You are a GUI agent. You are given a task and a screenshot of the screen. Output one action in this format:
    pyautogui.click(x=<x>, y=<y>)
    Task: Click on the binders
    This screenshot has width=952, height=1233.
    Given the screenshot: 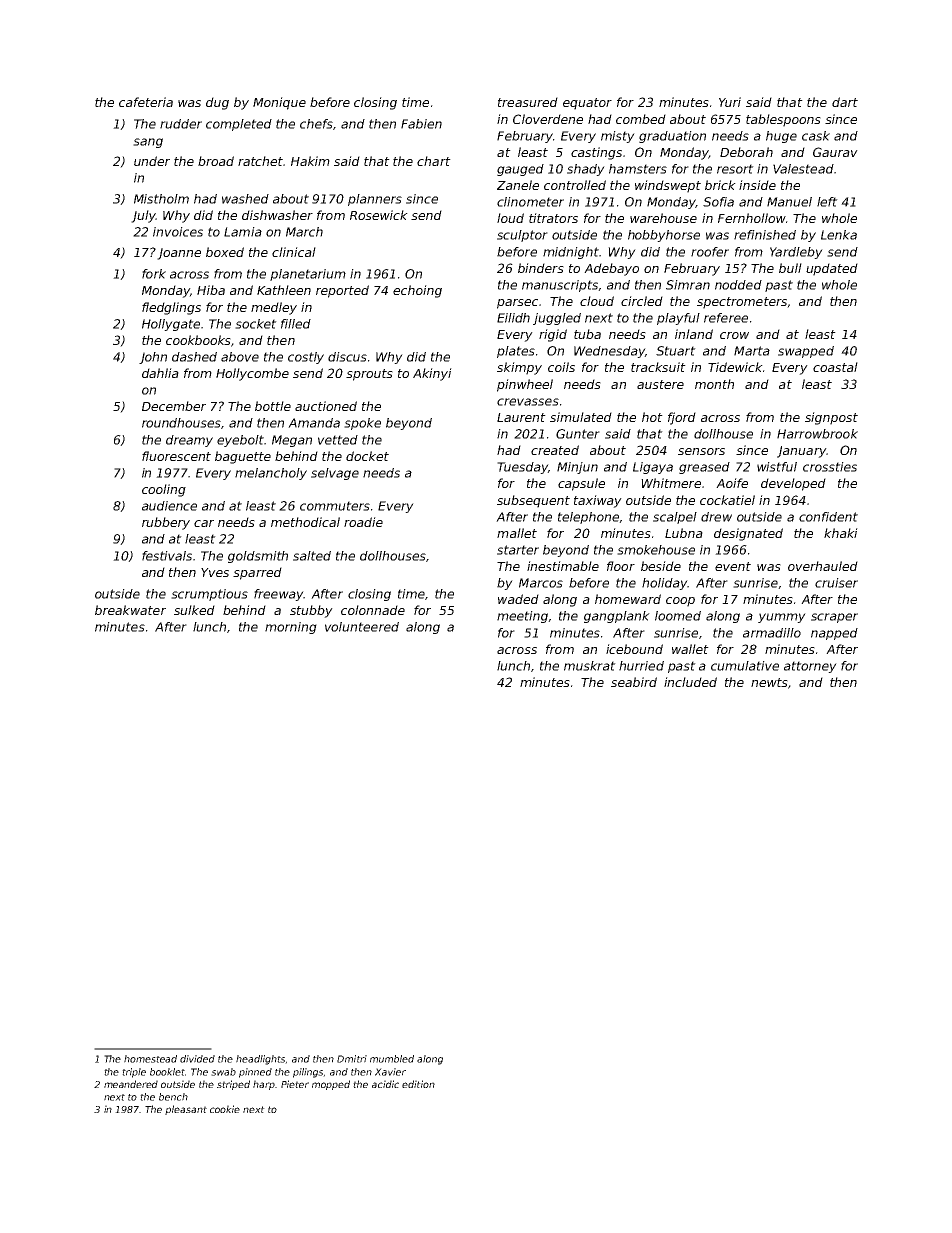 What is the action you would take?
    pyautogui.click(x=541, y=268)
